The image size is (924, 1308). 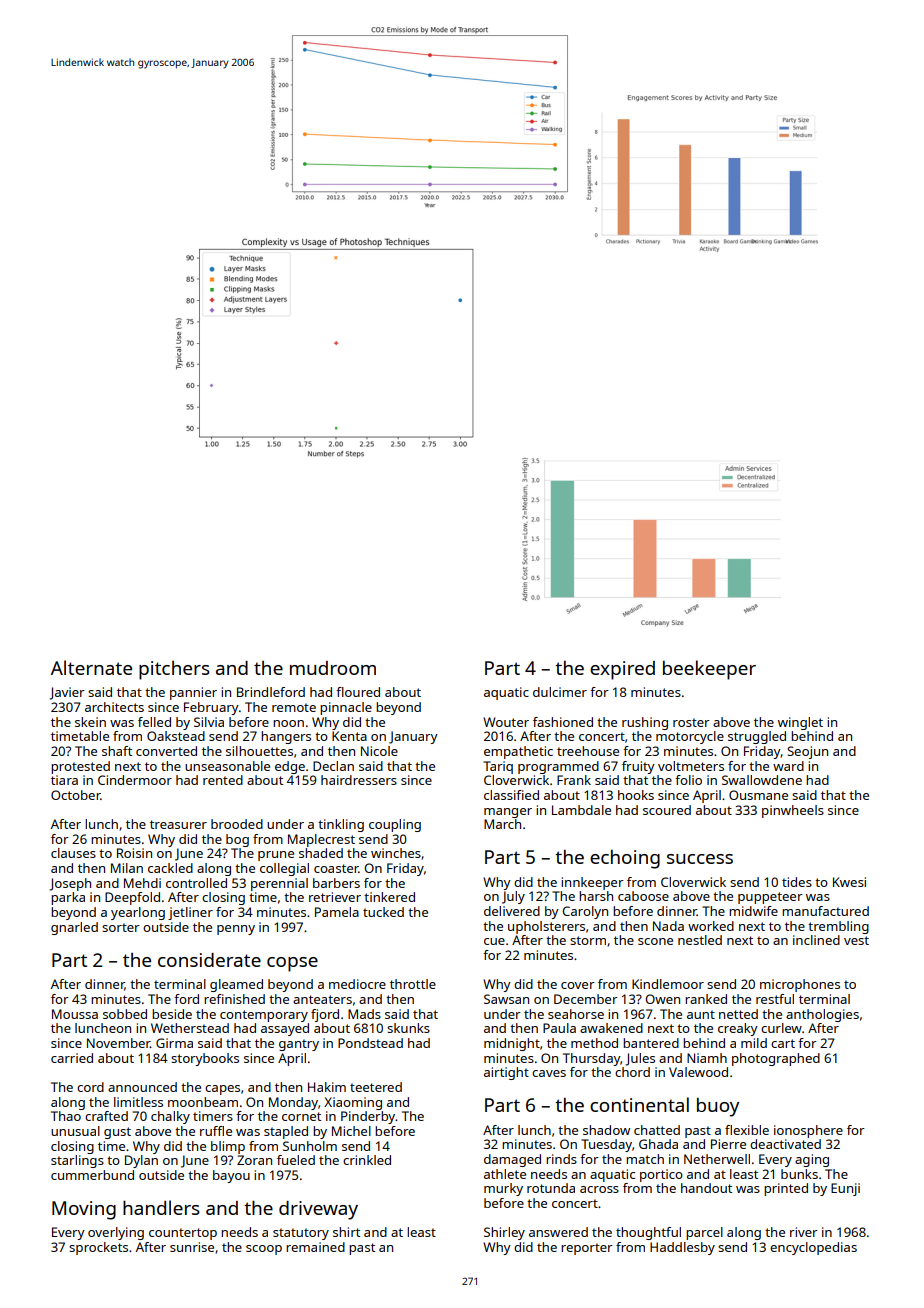 I want to click on upholsterers, so click(x=546, y=927).
